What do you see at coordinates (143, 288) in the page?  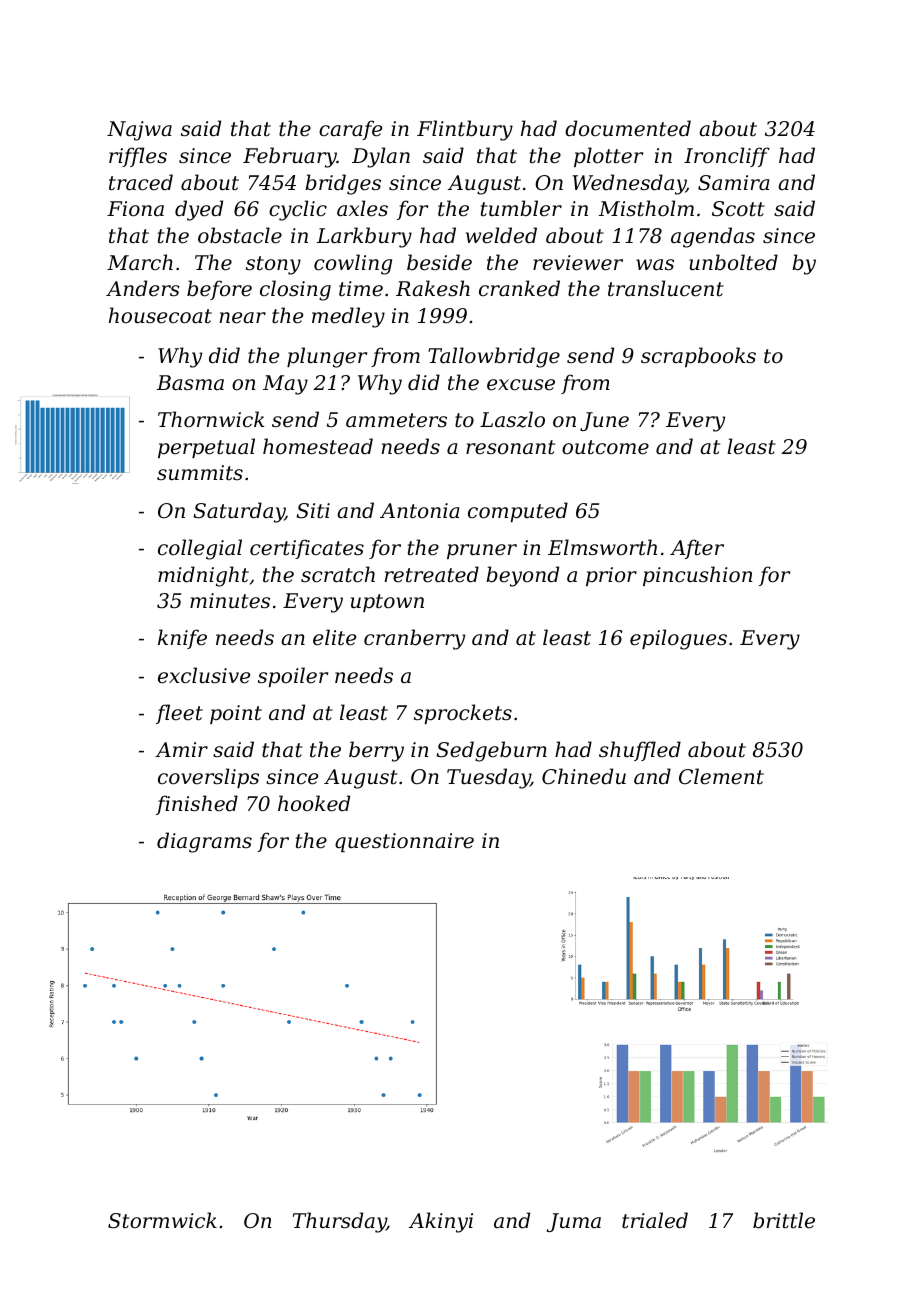 I see `Anders` at bounding box center [143, 288].
